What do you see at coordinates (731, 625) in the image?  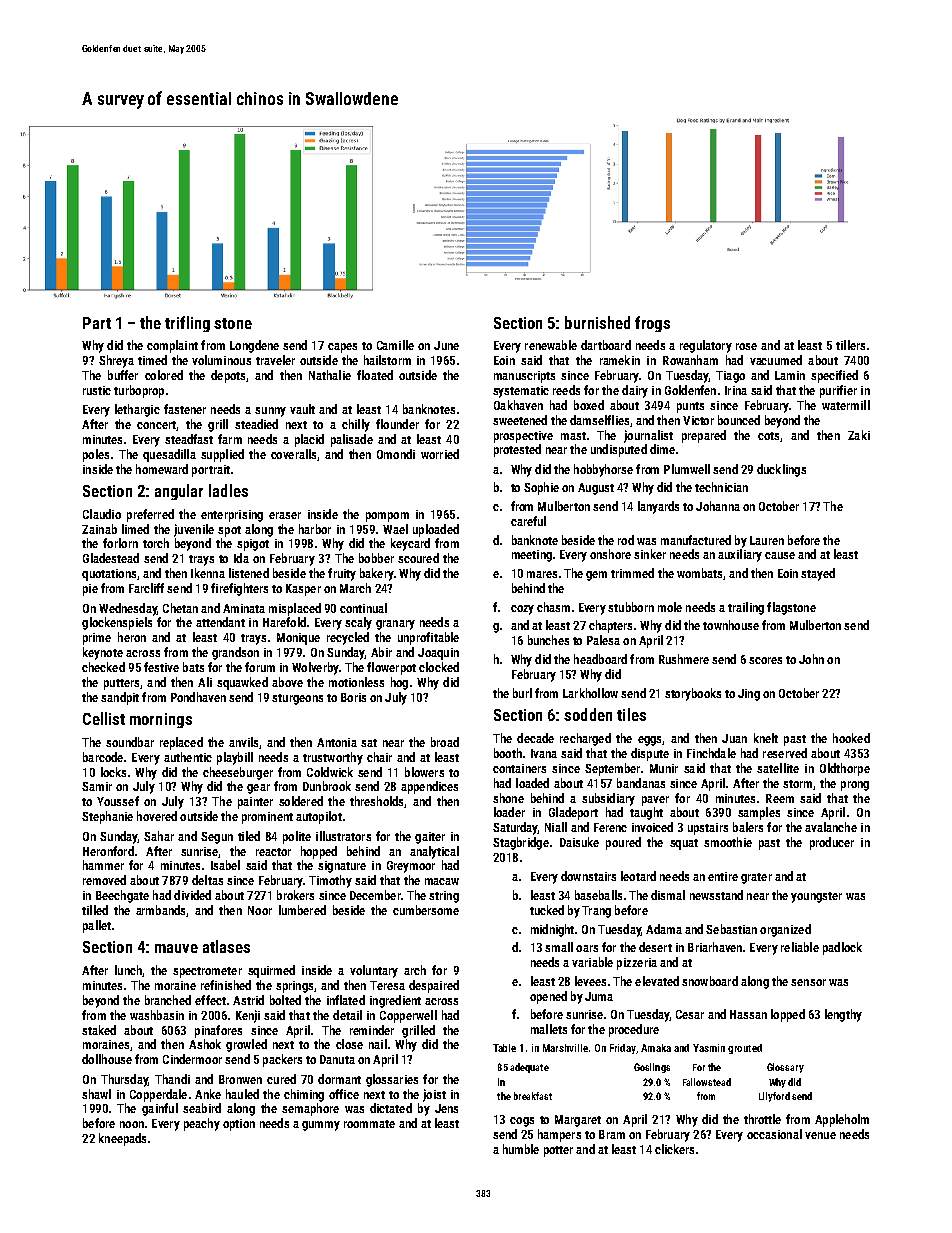 I see `townhouse` at bounding box center [731, 625].
